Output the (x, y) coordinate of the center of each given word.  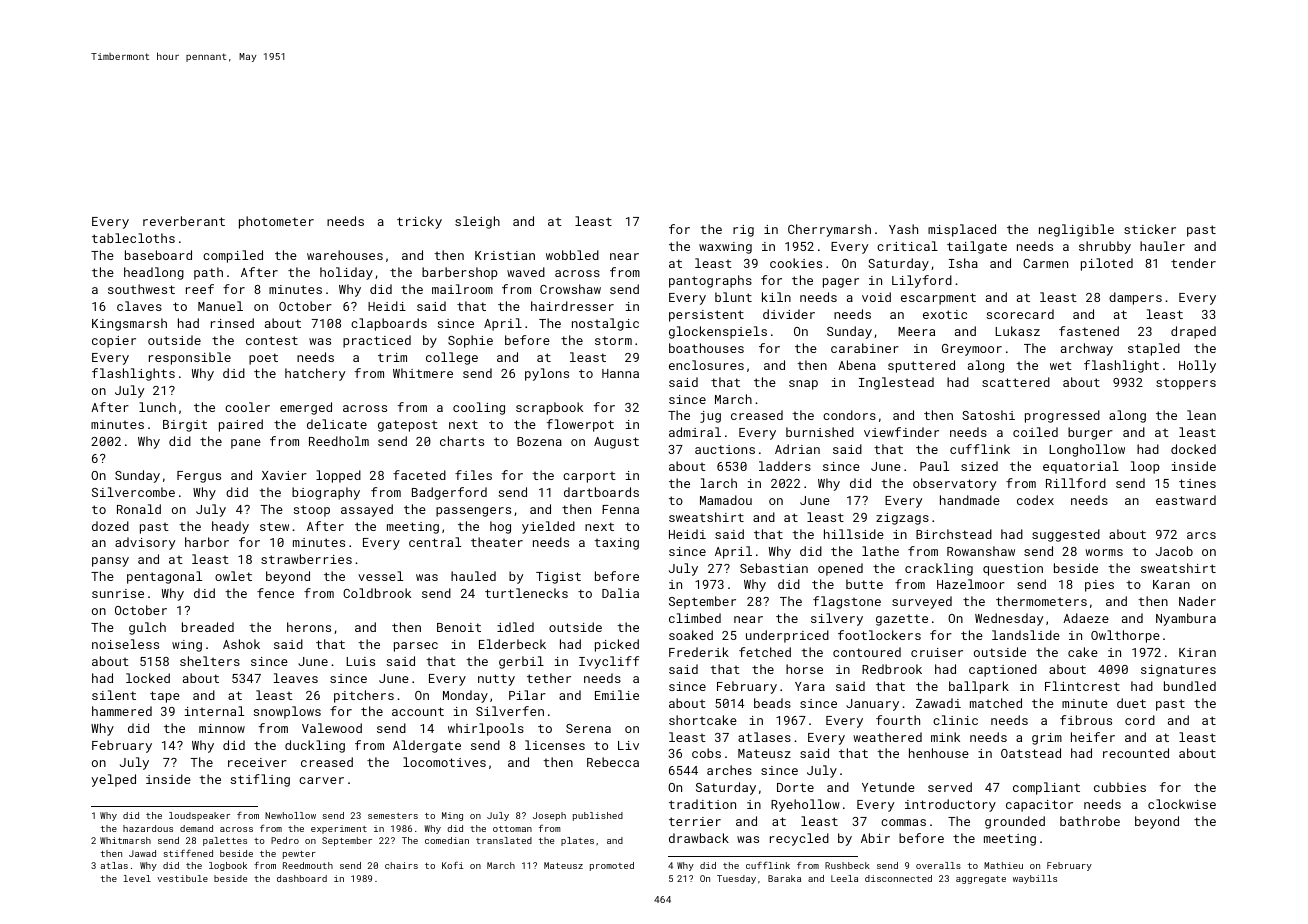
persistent (706, 316)
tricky (419, 222)
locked (148, 678)
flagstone (847, 602)
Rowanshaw (981, 551)
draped (1193, 332)
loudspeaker (199, 816)
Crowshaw (570, 289)
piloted (1107, 264)
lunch (157, 407)
